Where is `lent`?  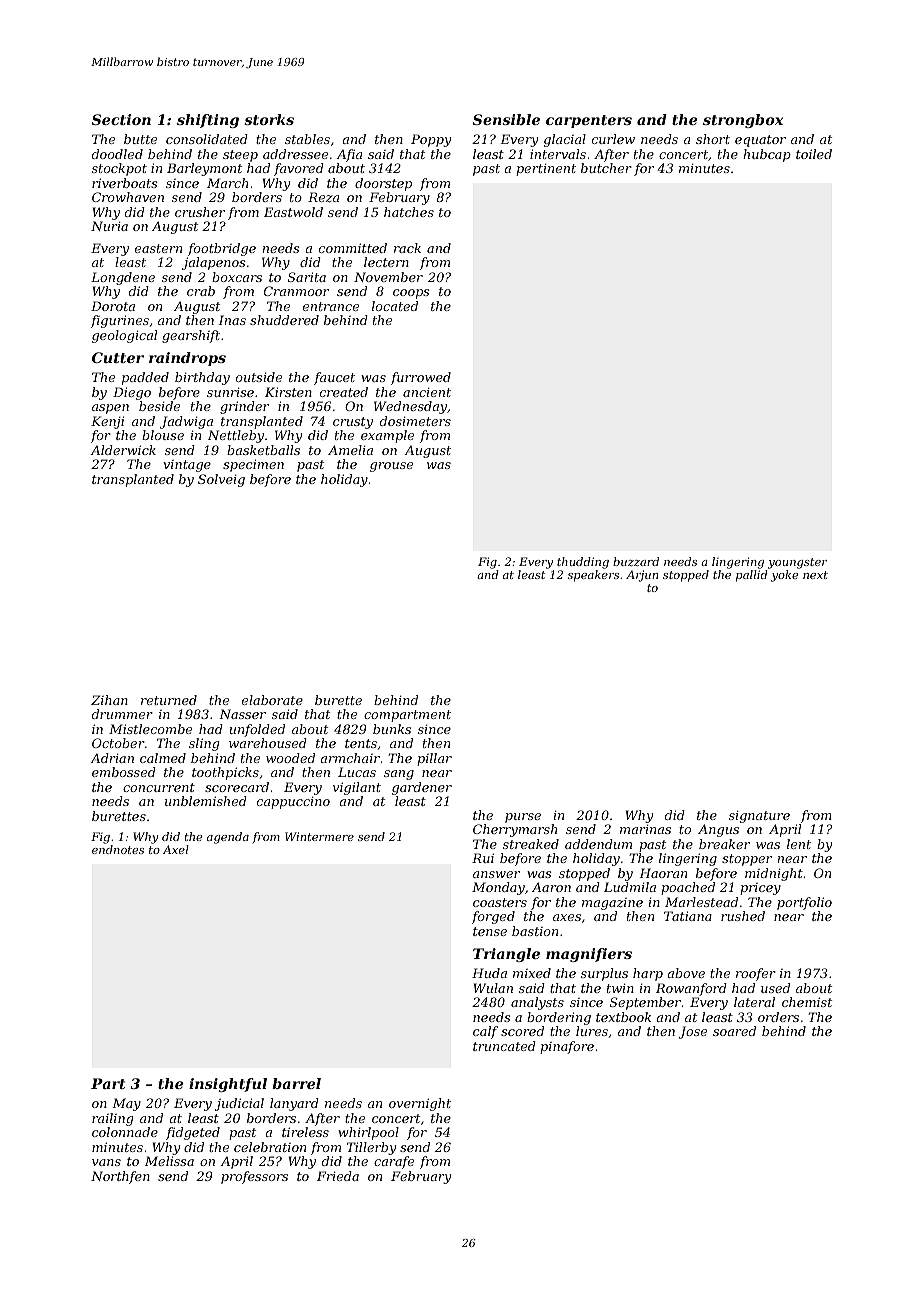
lent is located at coordinates (799, 844).
